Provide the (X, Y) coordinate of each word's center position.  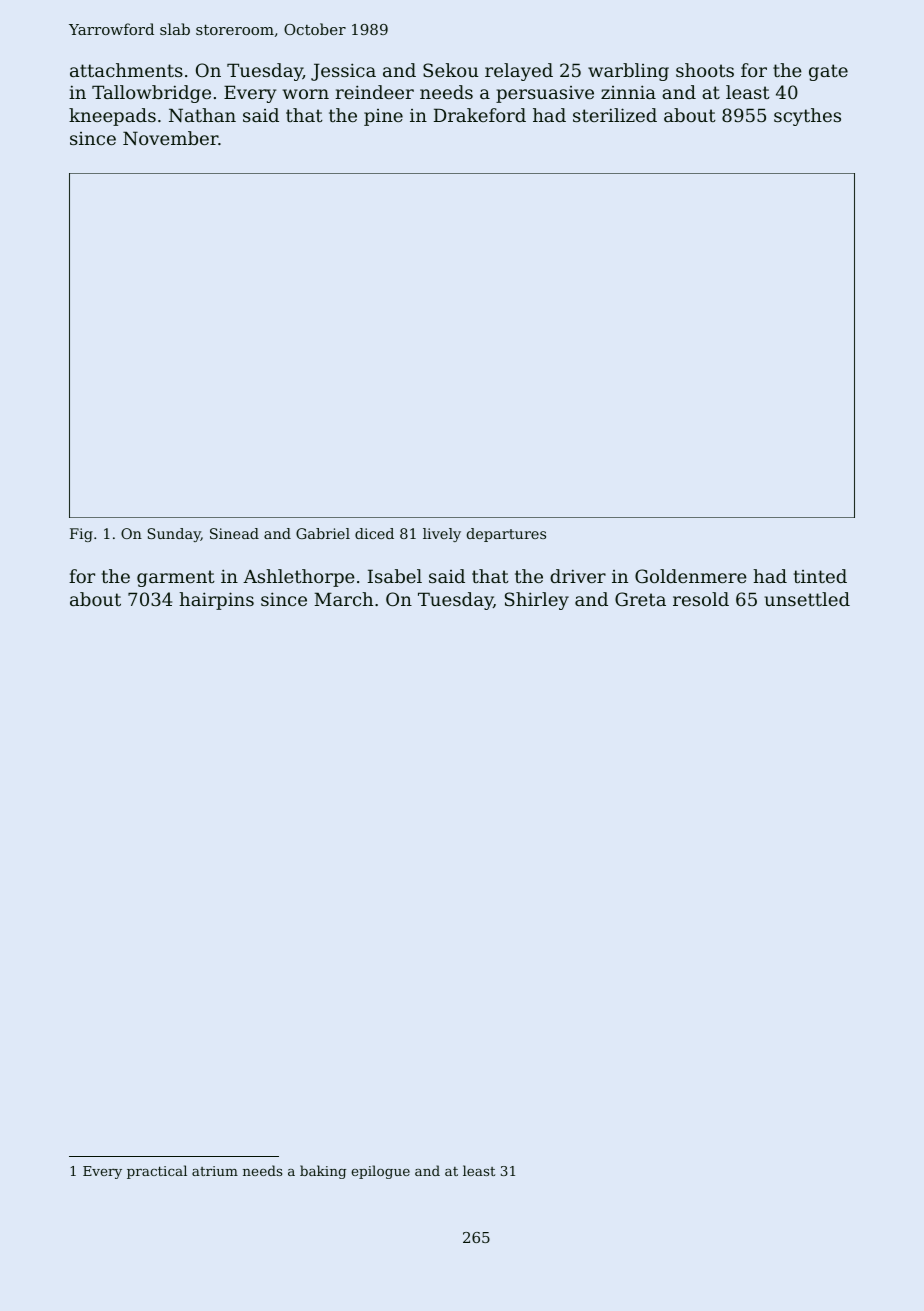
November (171, 138)
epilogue (380, 1172)
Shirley (537, 601)
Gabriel (323, 533)
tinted (820, 576)
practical (157, 1172)
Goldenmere (691, 576)
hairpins (216, 601)
